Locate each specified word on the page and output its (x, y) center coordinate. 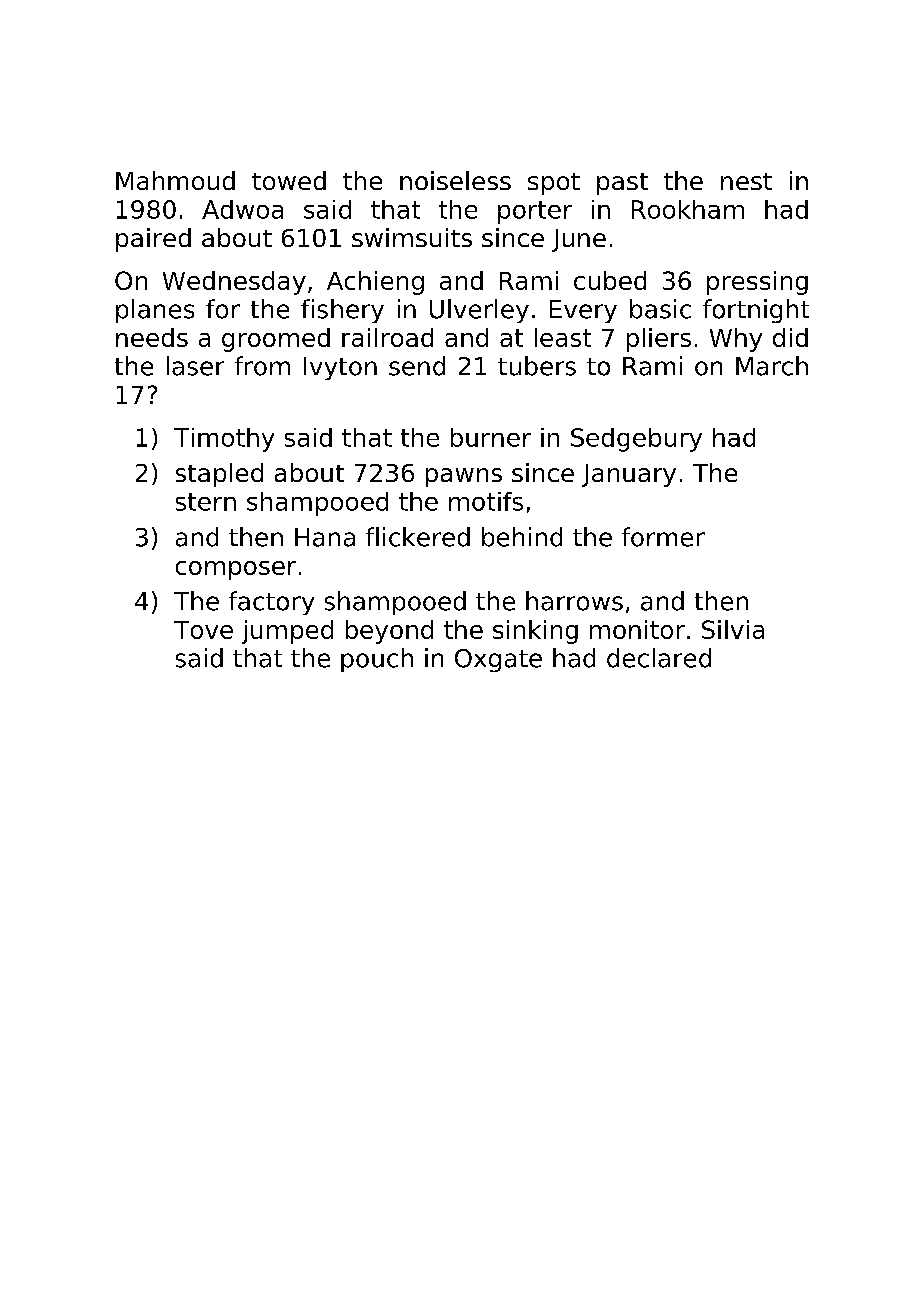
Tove (203, 630)
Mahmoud (175, 180)
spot (554, 184)
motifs (486, 501)
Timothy (224, 440)
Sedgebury (636, 440)
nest (746, 181)
